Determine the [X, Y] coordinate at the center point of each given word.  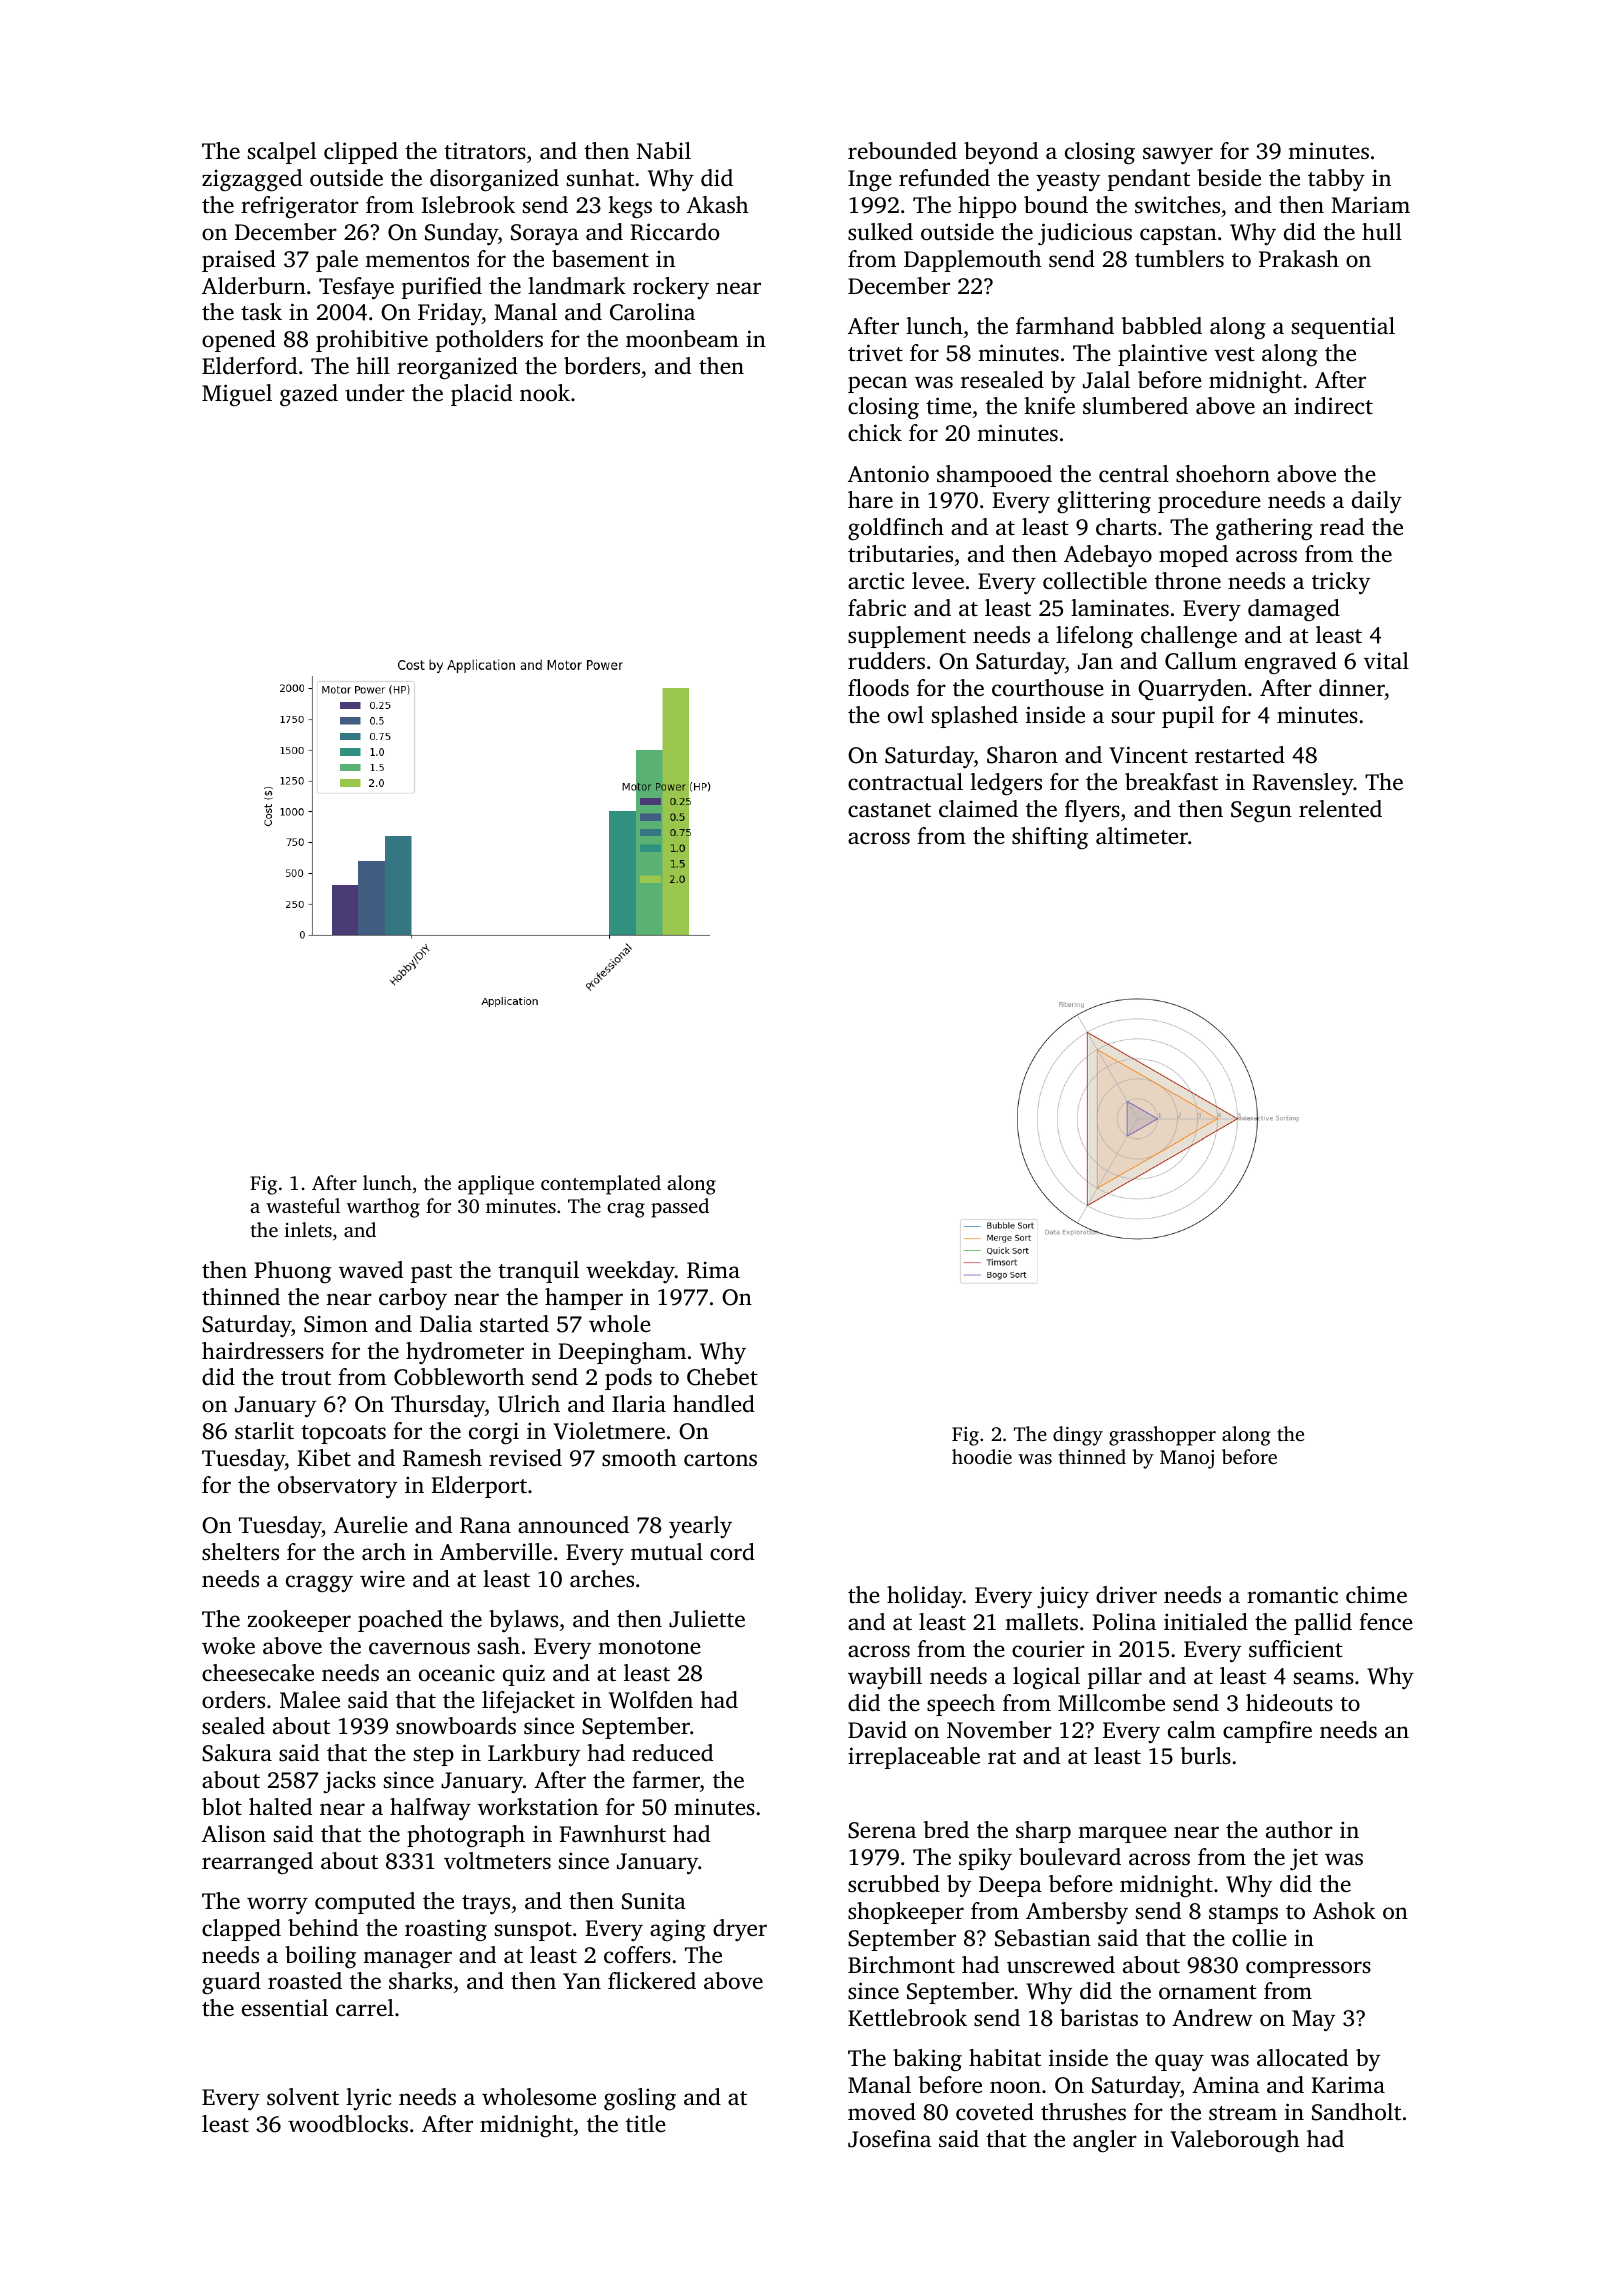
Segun [1261, 812]
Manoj [1187, 1459]
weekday [630, 1272]
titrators [485, 150]
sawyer [1178, 156]
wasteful [303, 1205]
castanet [889, 810]
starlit [264, 1431]
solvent [303, 2097]
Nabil [664, 150]
